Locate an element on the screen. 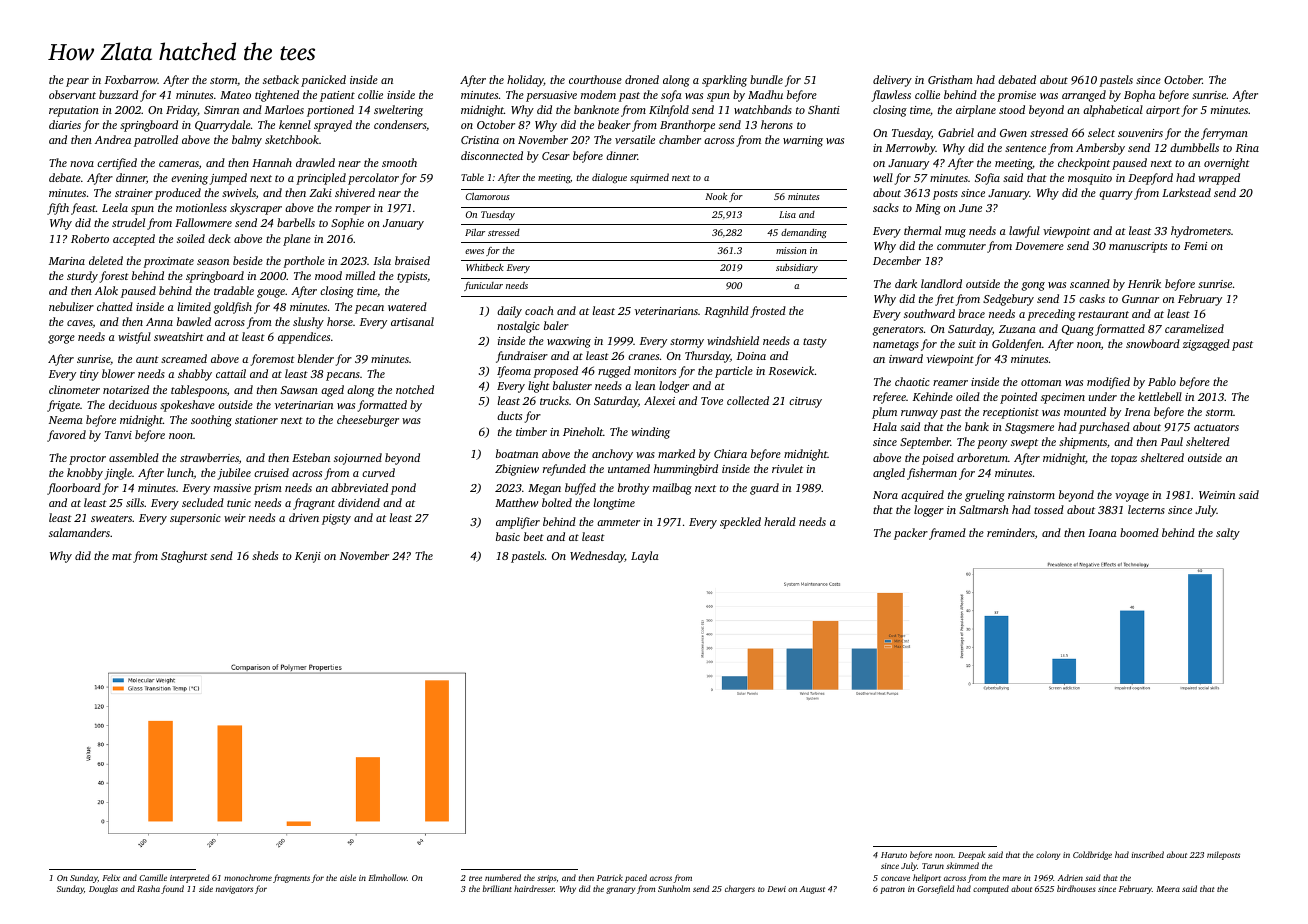 The width and height of the screenshot is (1308, 924). guard is located at coordinates (764, 489).
